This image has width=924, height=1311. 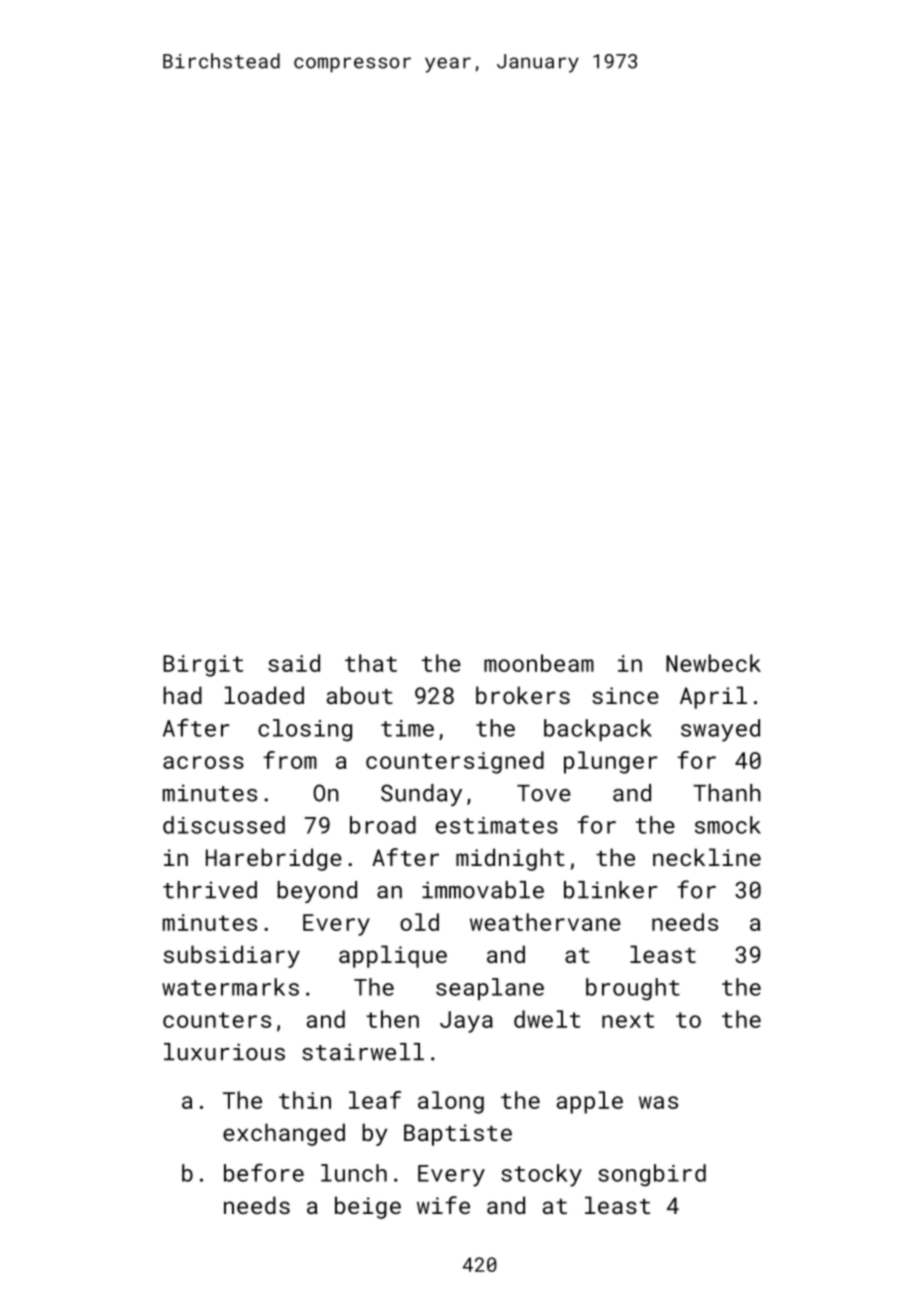 I want to click on watermarks, so click(x=230, y=987).
